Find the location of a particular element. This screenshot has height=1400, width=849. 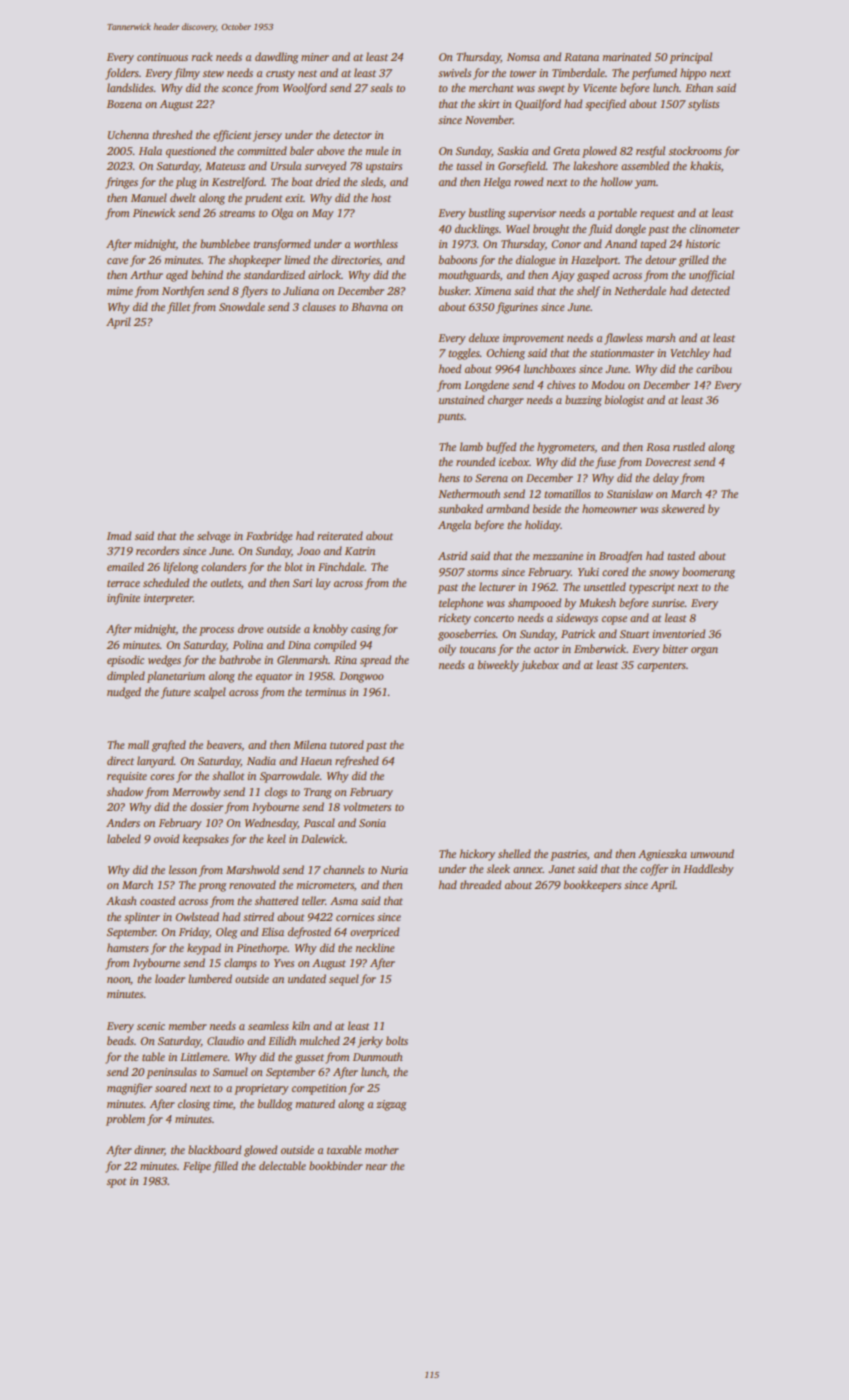

delay is located at coordinates (666, 479).
